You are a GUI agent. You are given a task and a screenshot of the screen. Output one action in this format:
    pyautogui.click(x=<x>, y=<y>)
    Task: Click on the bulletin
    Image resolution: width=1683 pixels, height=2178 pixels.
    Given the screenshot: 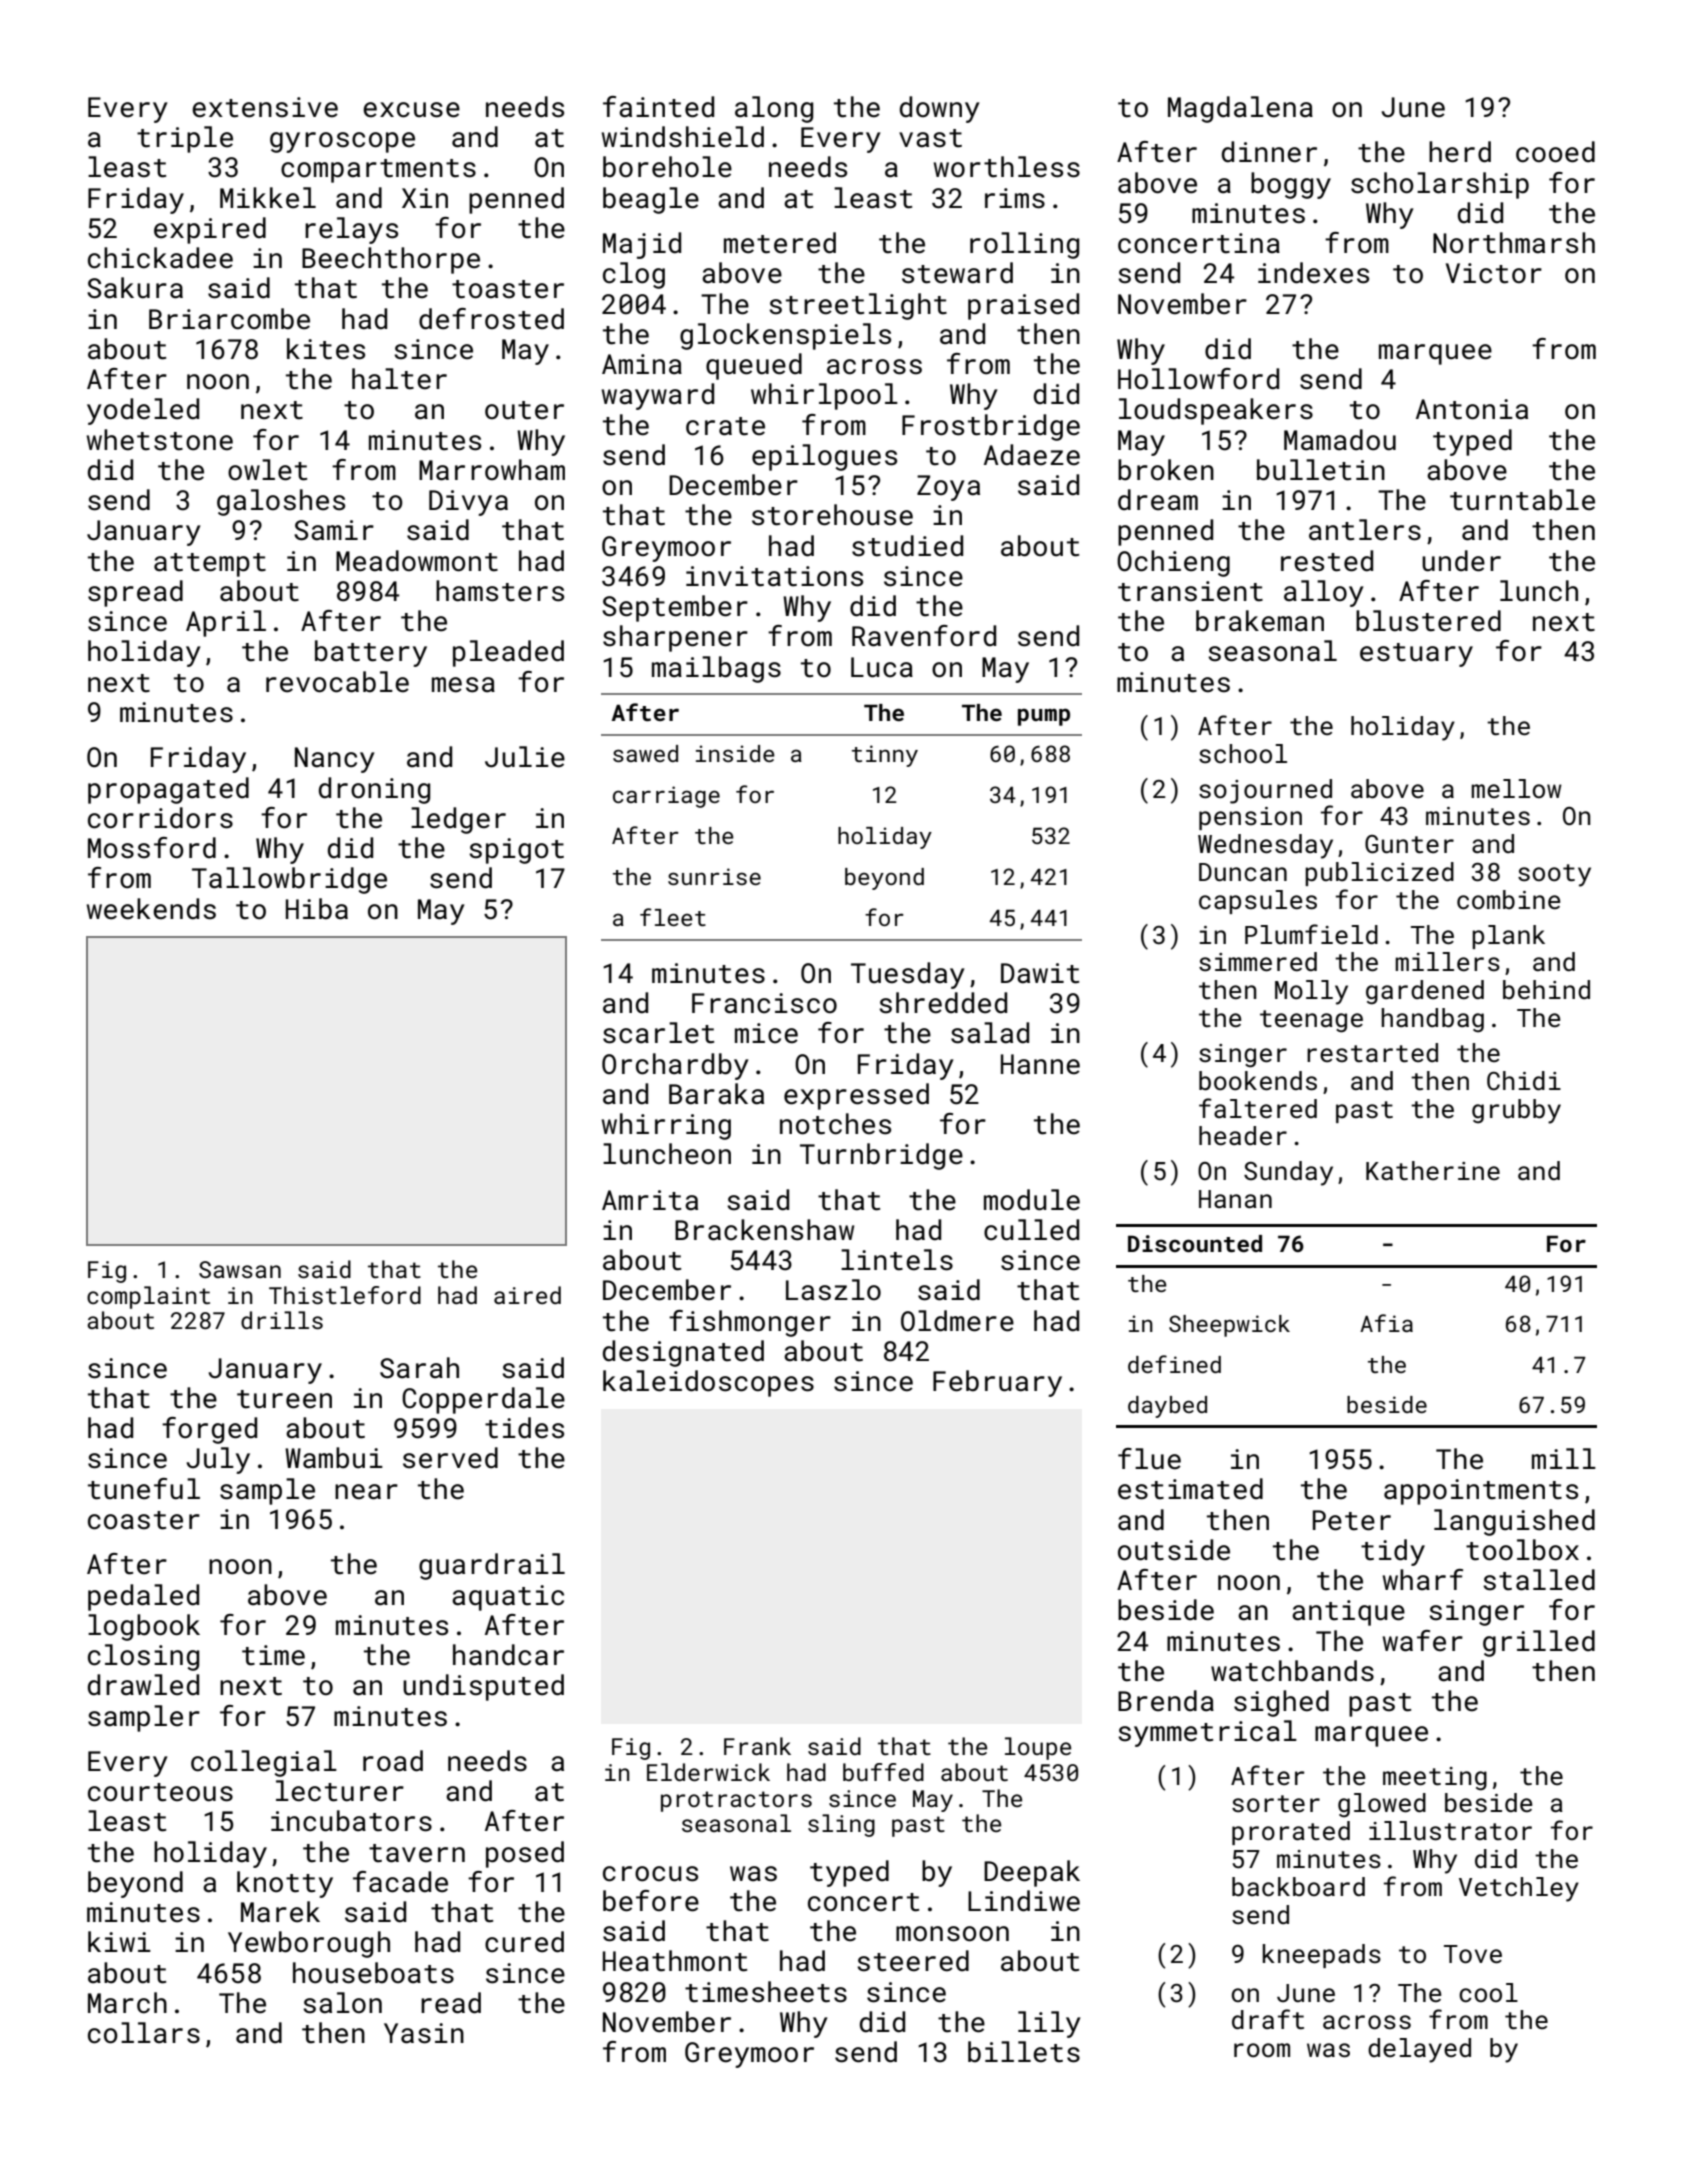 What is the action you would take?
    pyautogui.click(x=1321, y=470)
